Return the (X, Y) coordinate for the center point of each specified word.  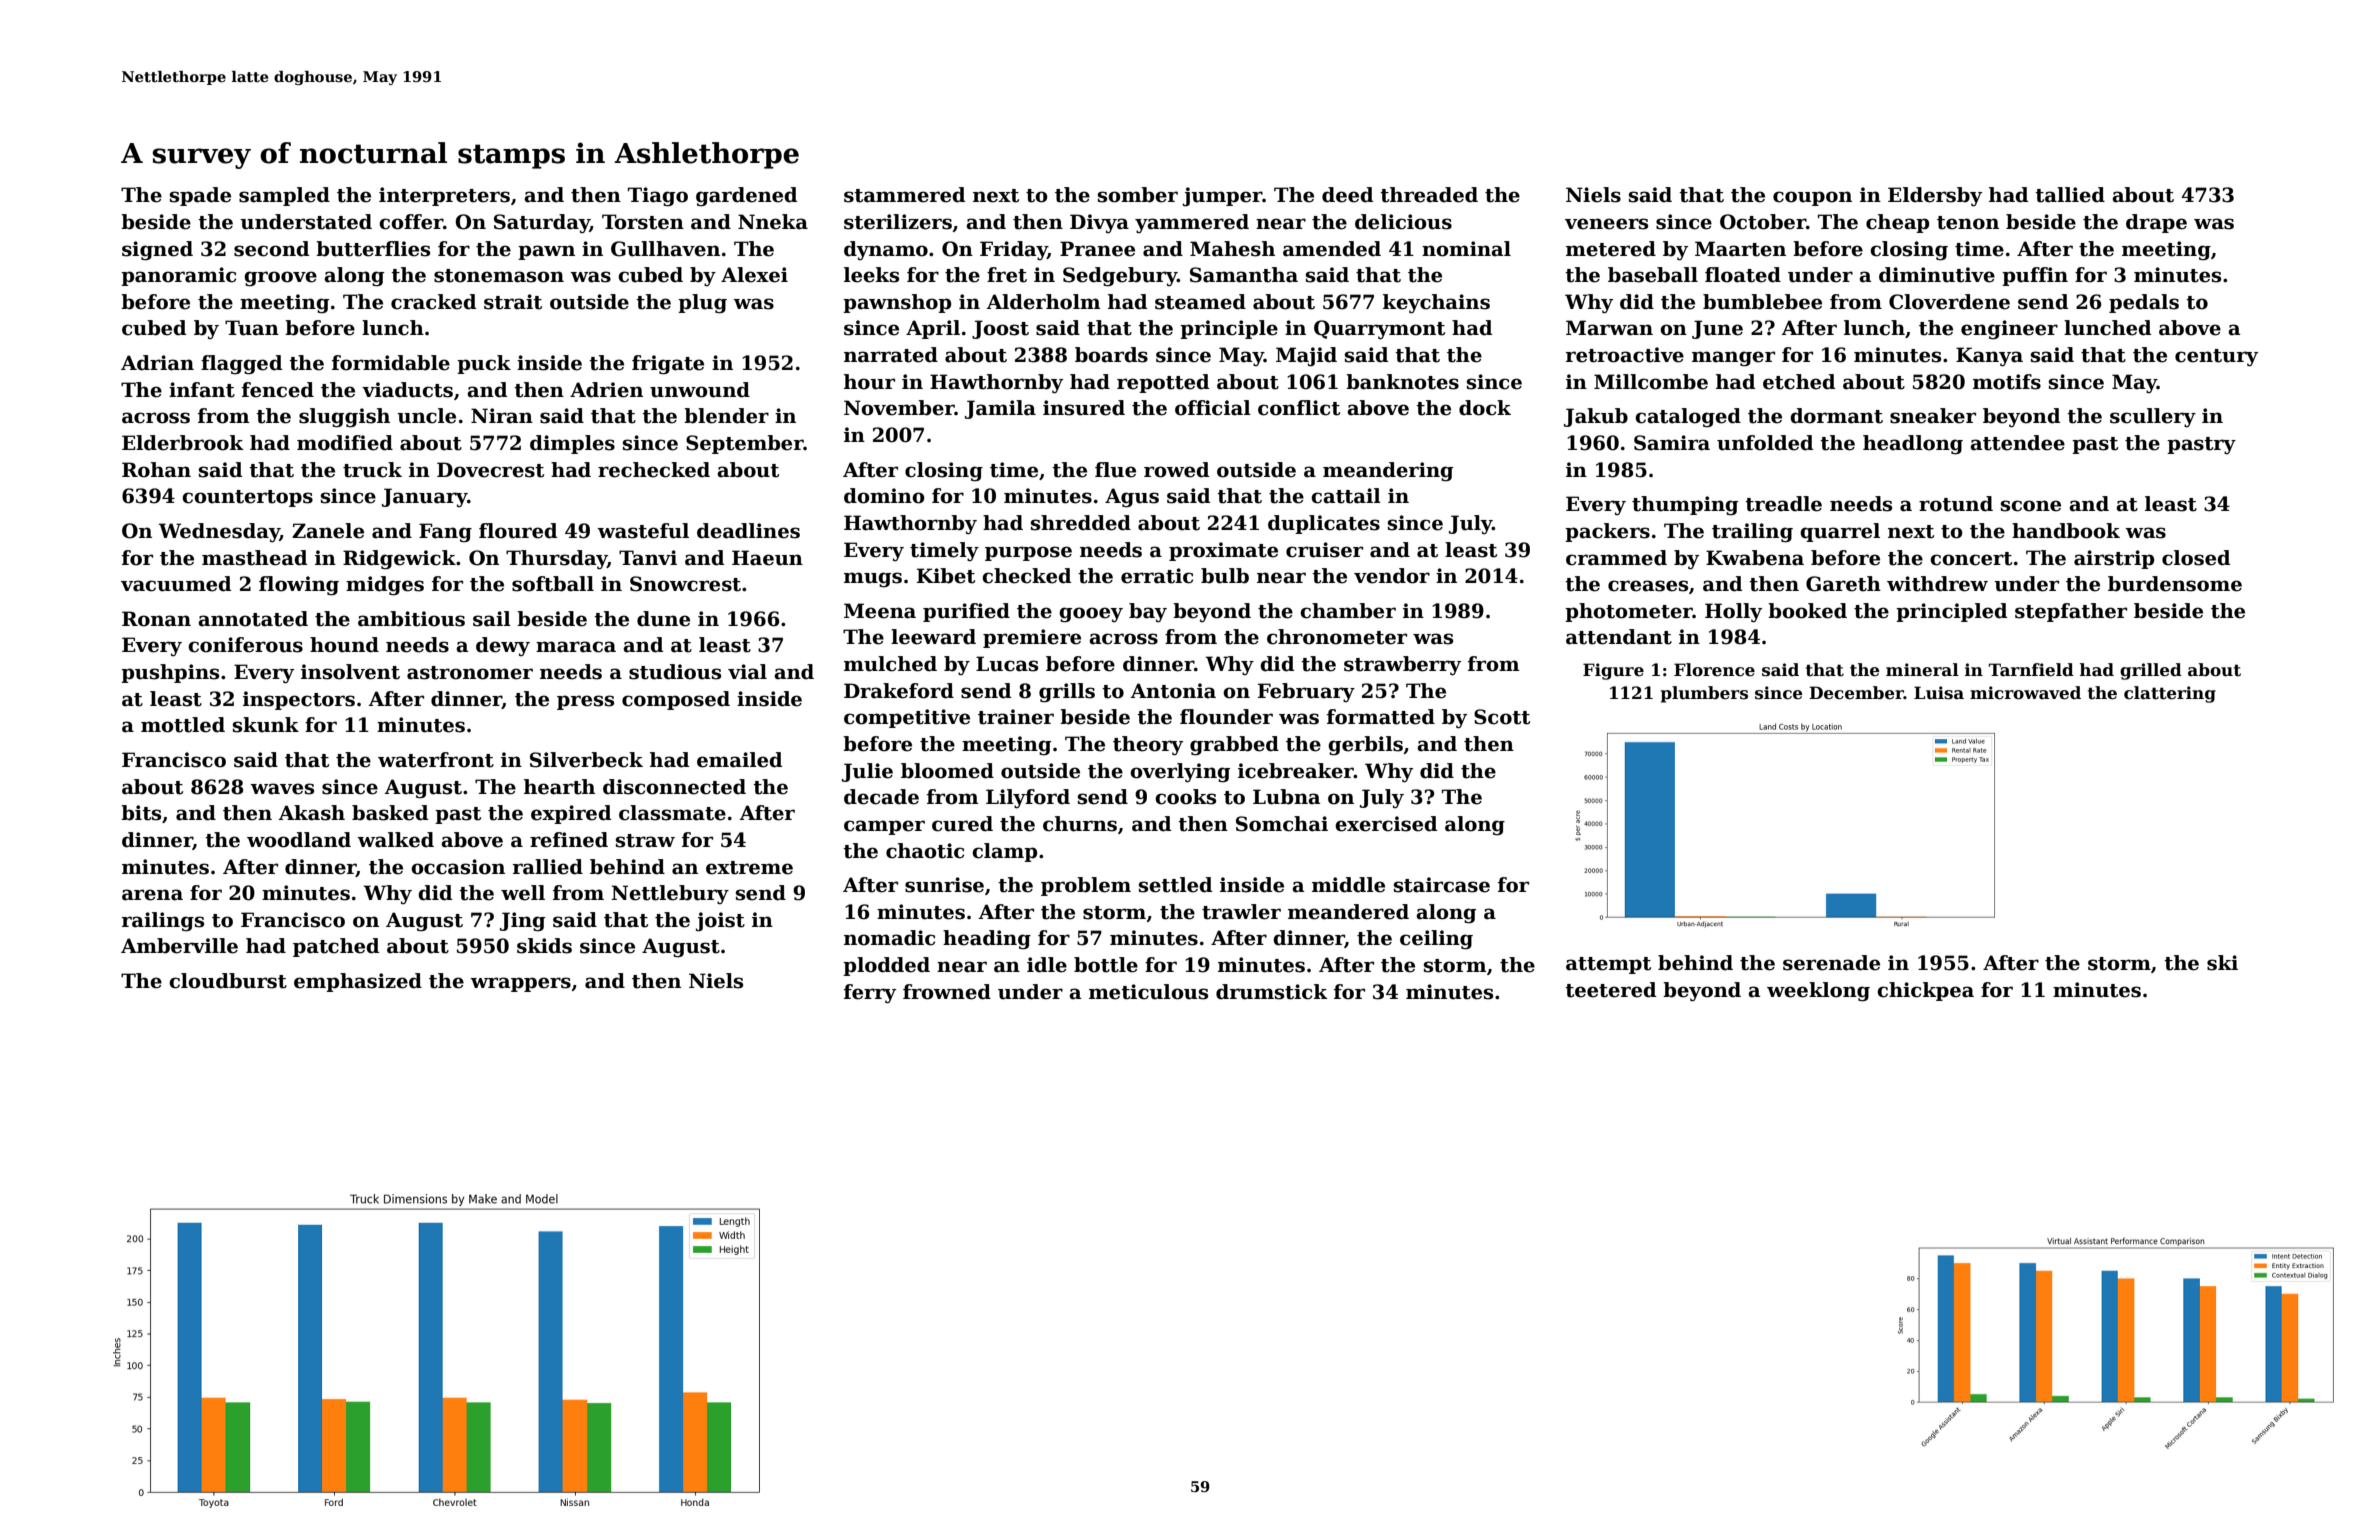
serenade (1831, 963)
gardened (746, 197)
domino (884, 496)
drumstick (1271, 992)
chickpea (1925, 991)
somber (1138, 195)
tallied (2070, 195)
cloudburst (228, 981)
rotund (1956, 504)
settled (1175, 885)
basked (390, 813)
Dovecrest (490, 470)
